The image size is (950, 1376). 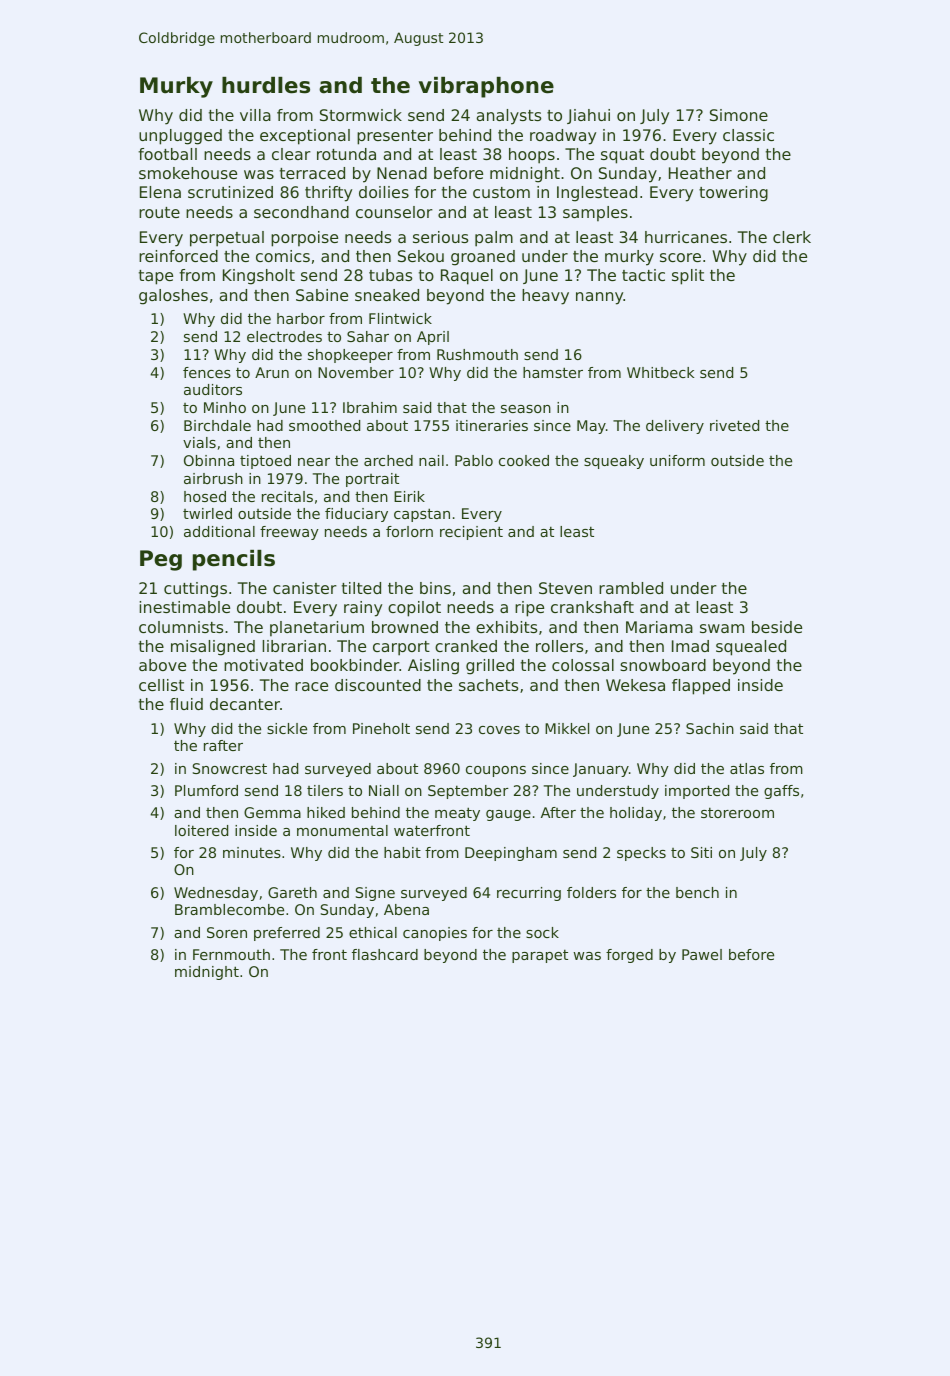 I want to click on vibraphone, so click(x=486, y=87).
